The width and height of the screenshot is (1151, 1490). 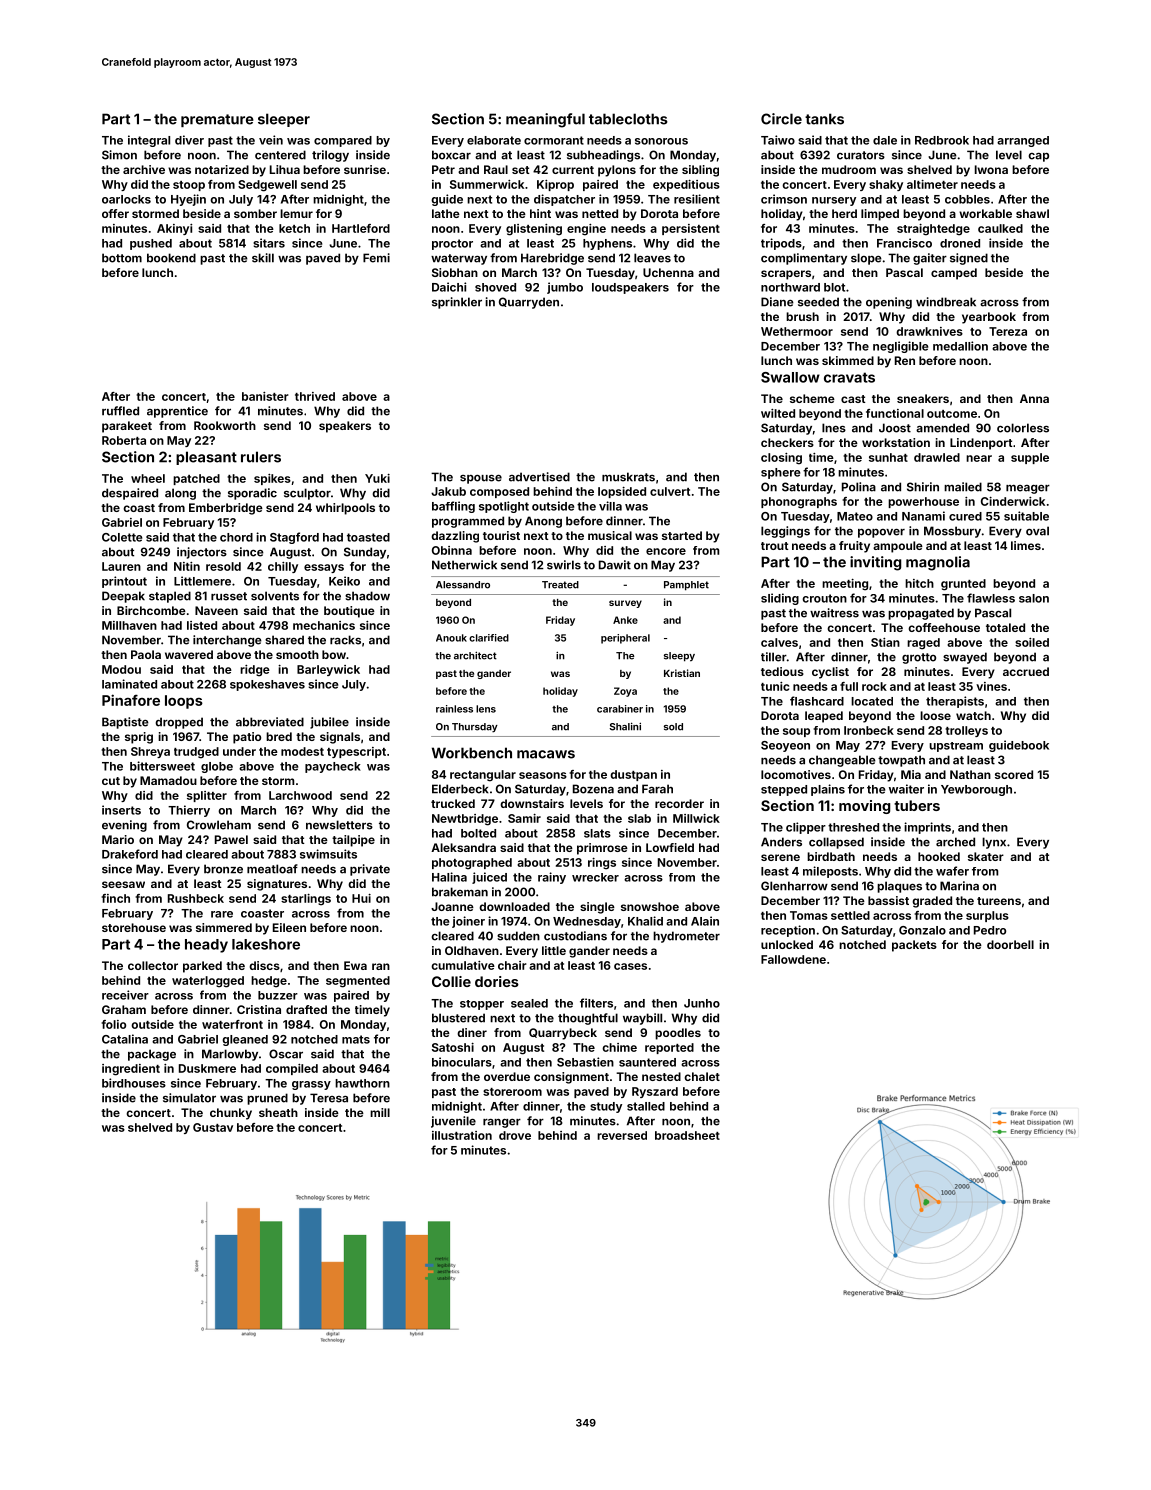 I want to click on tubers, so click(x=917, y=805).
